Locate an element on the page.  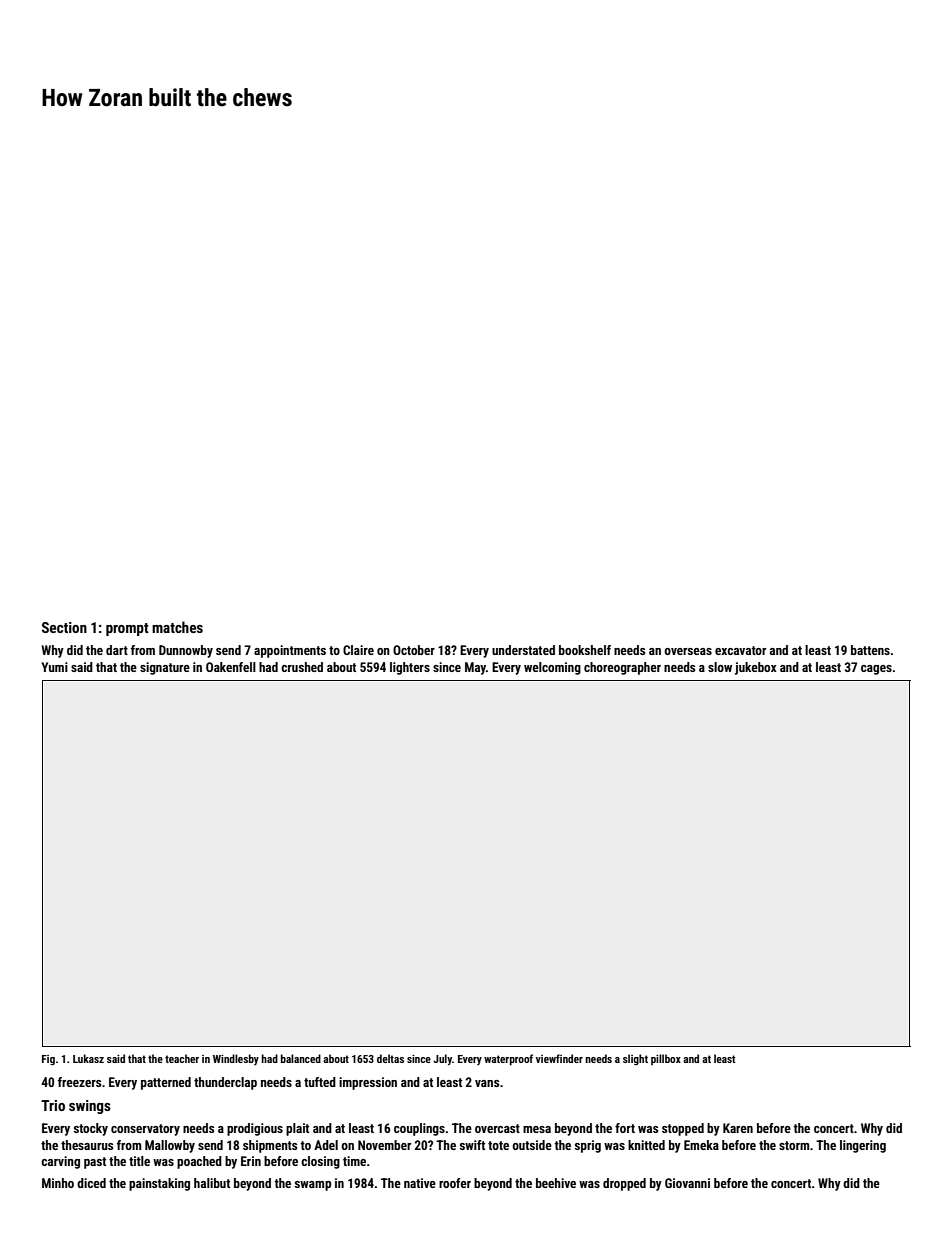
lighters is located at coordinates (410, 668).
